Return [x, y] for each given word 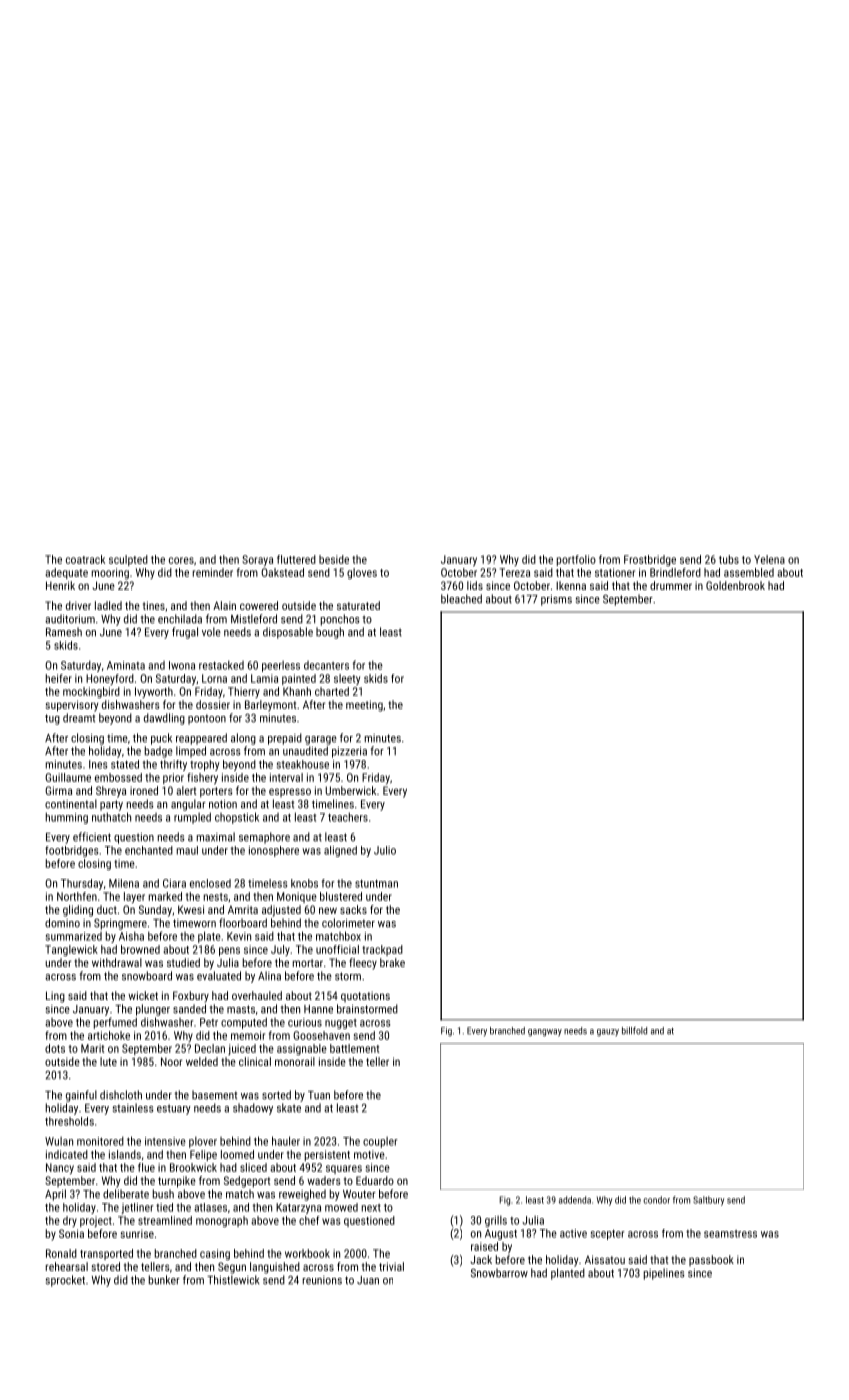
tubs [729, 559]
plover [203, 1142]
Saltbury [708, 1201]
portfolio [576, 560]
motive [369, 1154]
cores [181, 560]
